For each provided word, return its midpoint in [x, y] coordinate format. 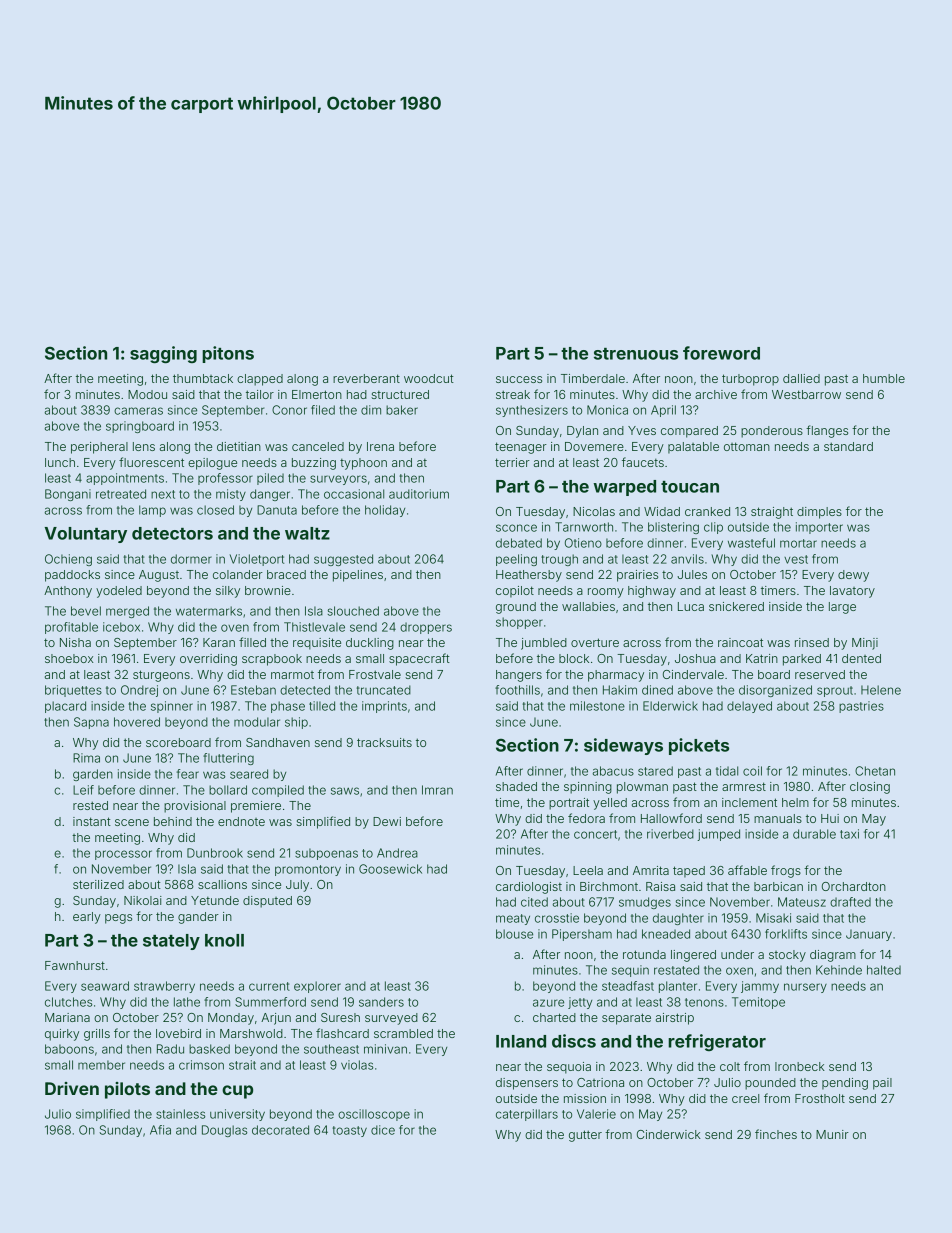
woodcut [429, 378]
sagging [163, 354]
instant [92, 821]
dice [383, 1130]
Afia [160, 1130]
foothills [517, 690]
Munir [832, 1134]
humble [884, 378]
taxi [849, 834]
